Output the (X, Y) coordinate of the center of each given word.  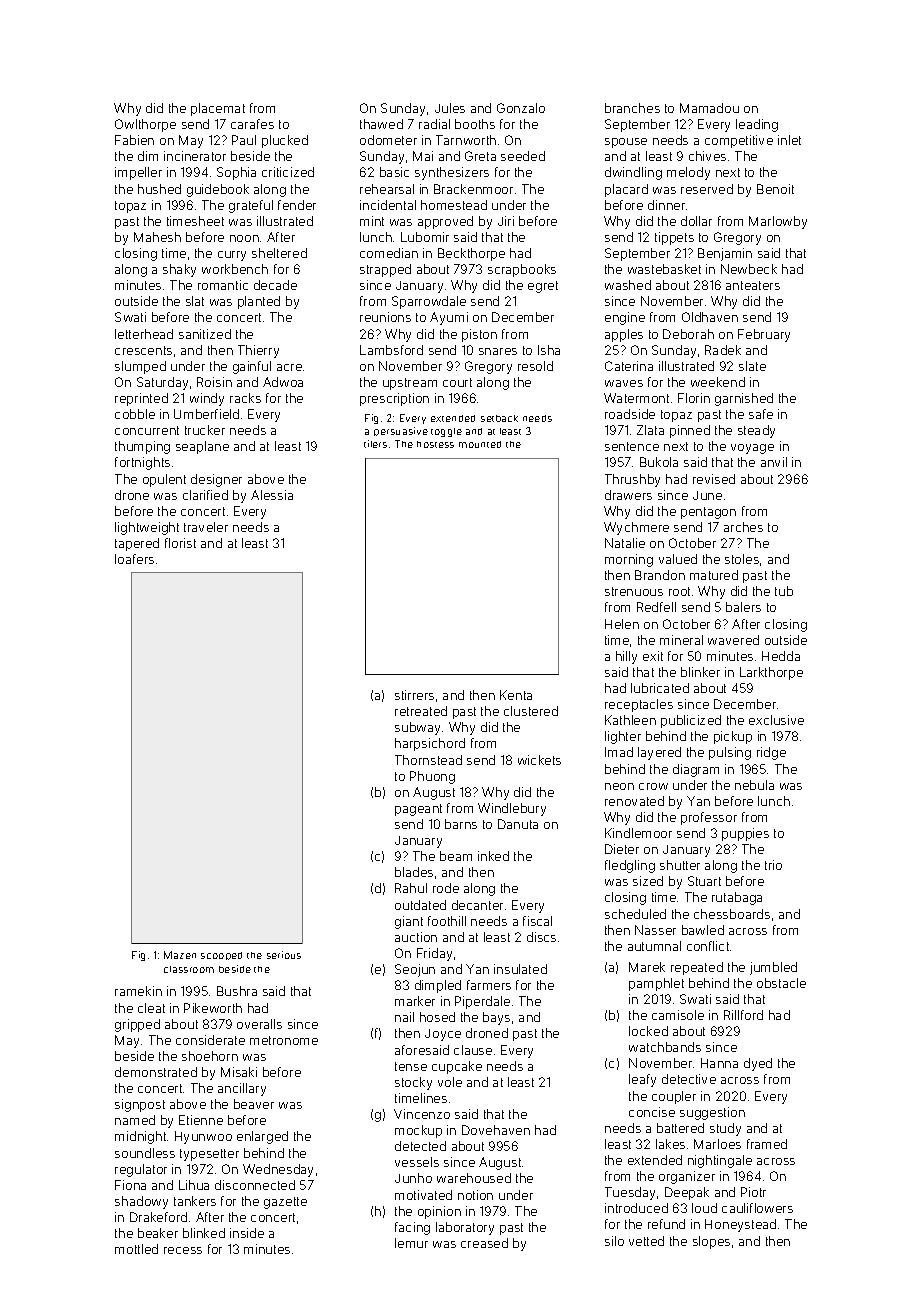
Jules (450, 108)
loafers (134, 559)
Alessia (272, 495)
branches (632, 108)
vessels (417, 1162)
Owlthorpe (145, 125)
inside (247, 1233)
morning (629, 560)
